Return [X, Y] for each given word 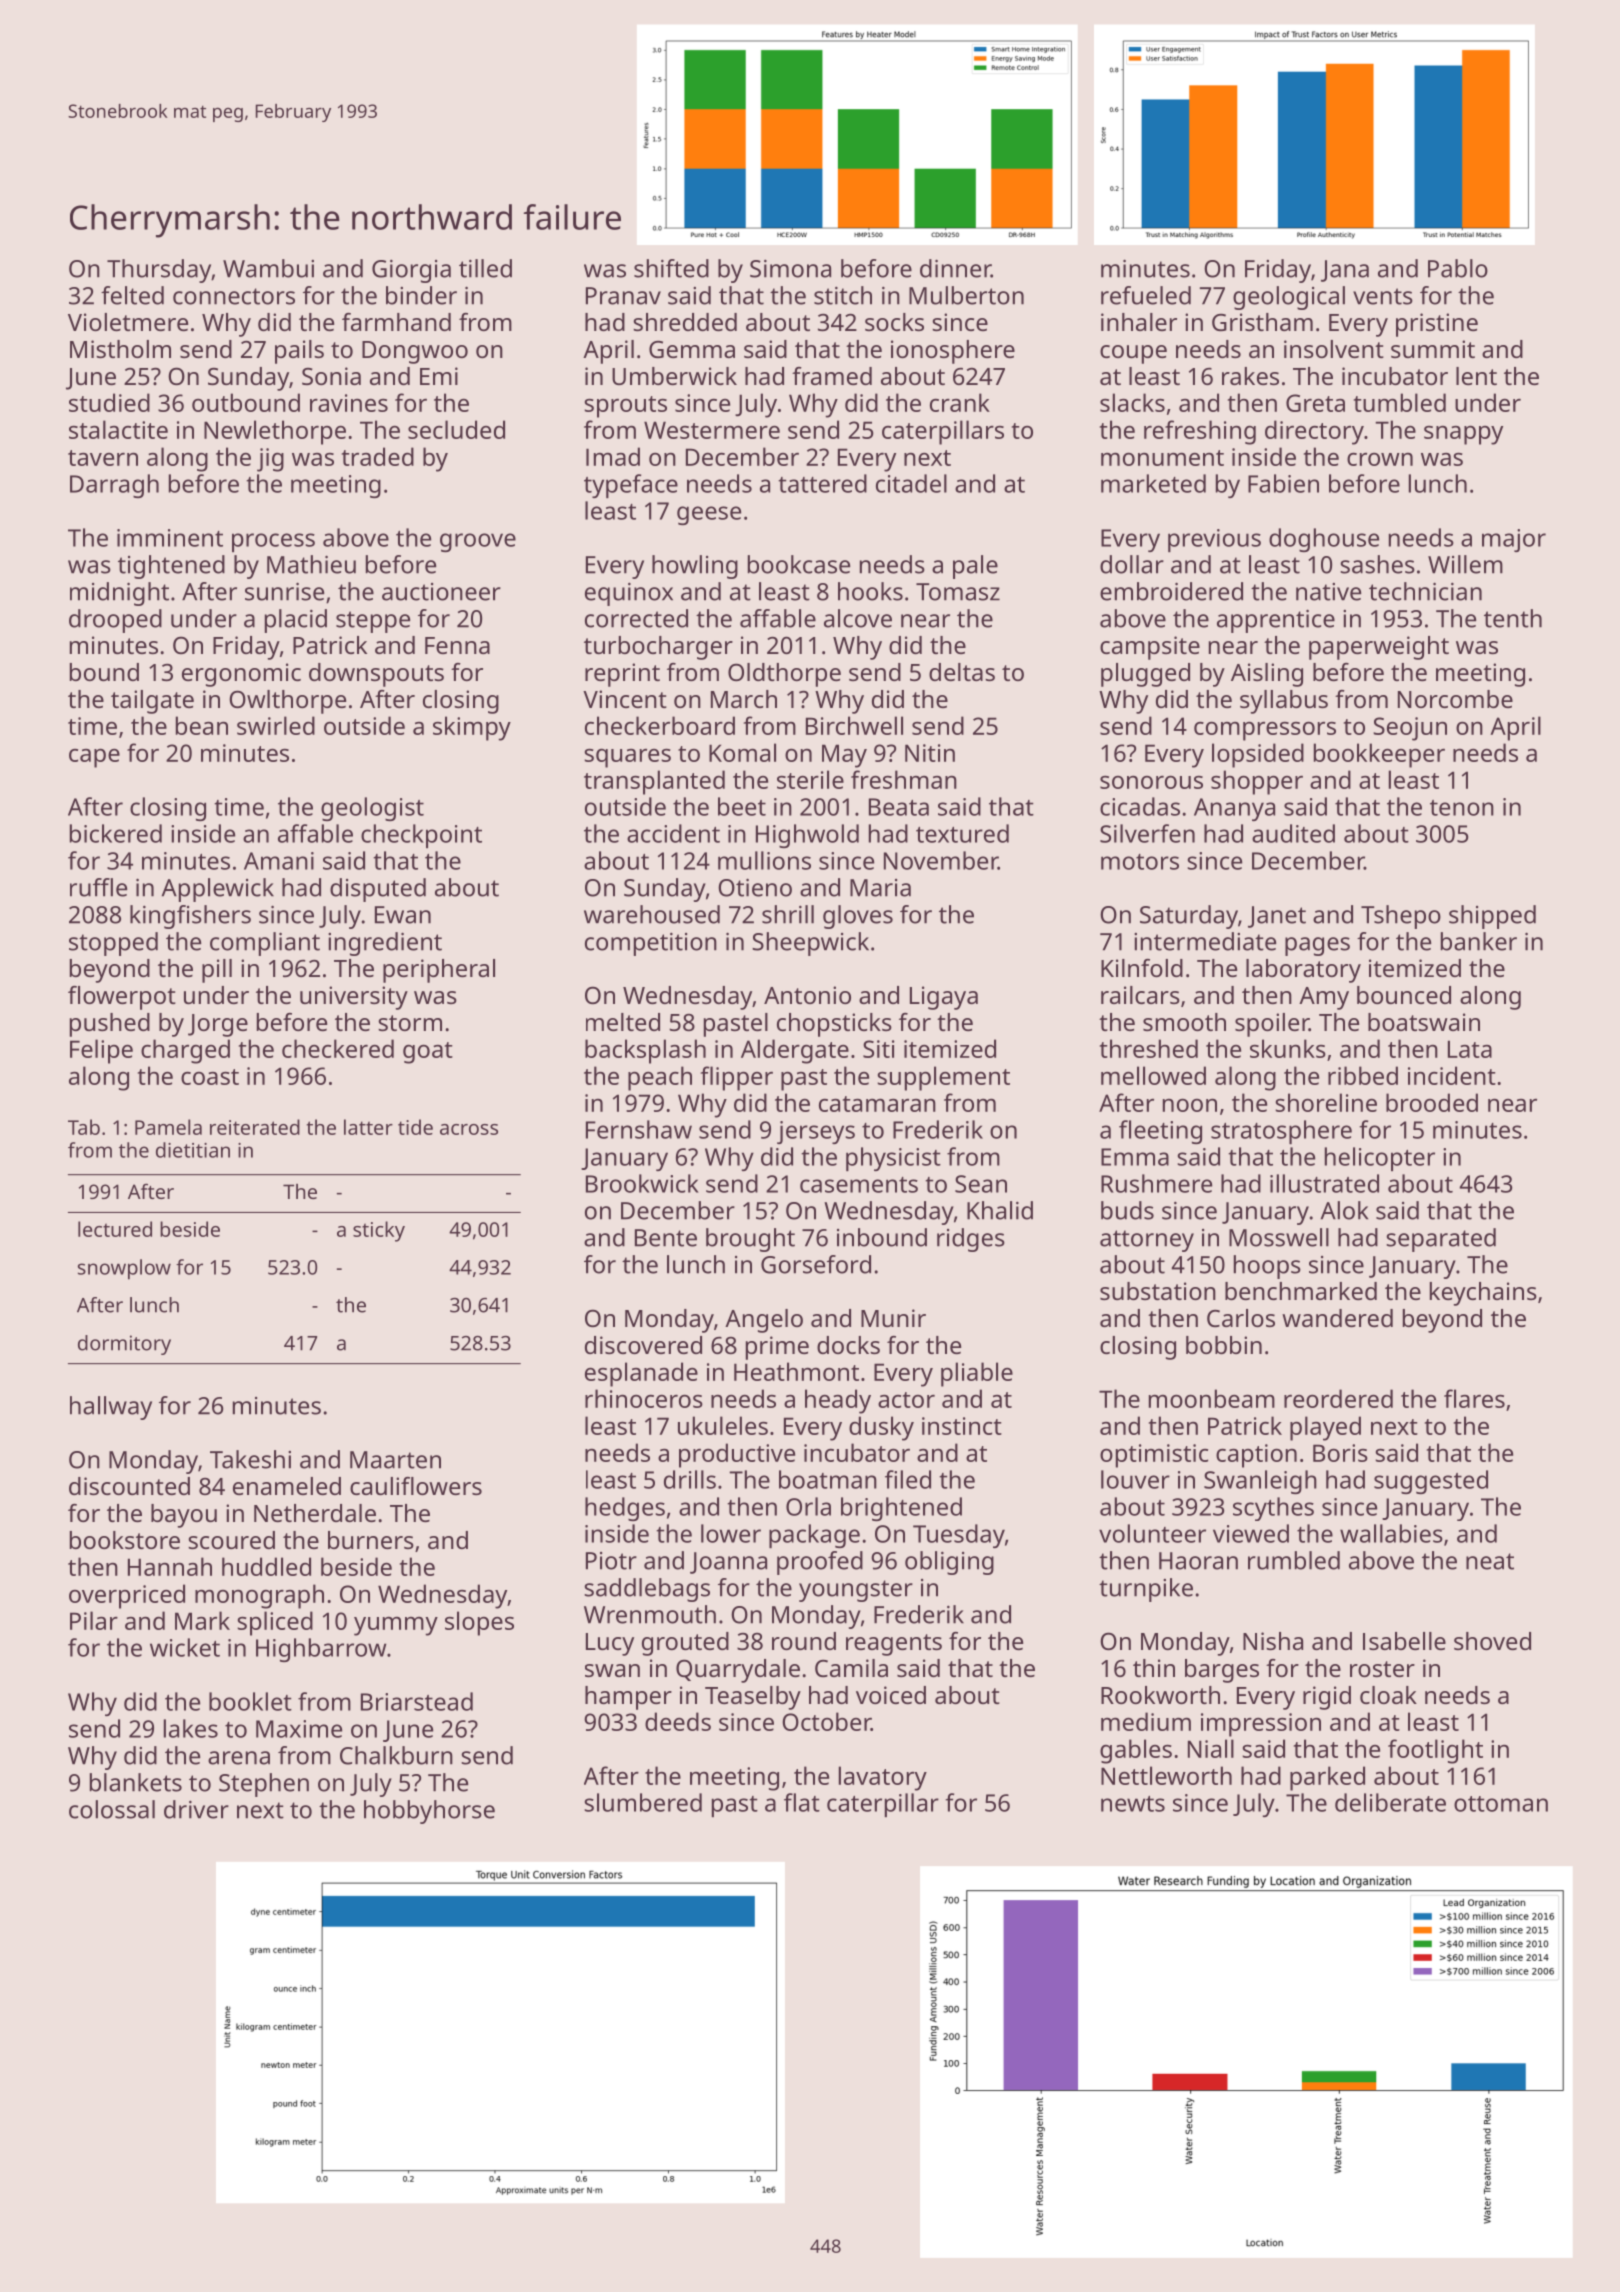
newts [1133, 1804]
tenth [1513, 618]
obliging [949, 1563]
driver [196, 1809]
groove [478, 542]
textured [962, 833]
